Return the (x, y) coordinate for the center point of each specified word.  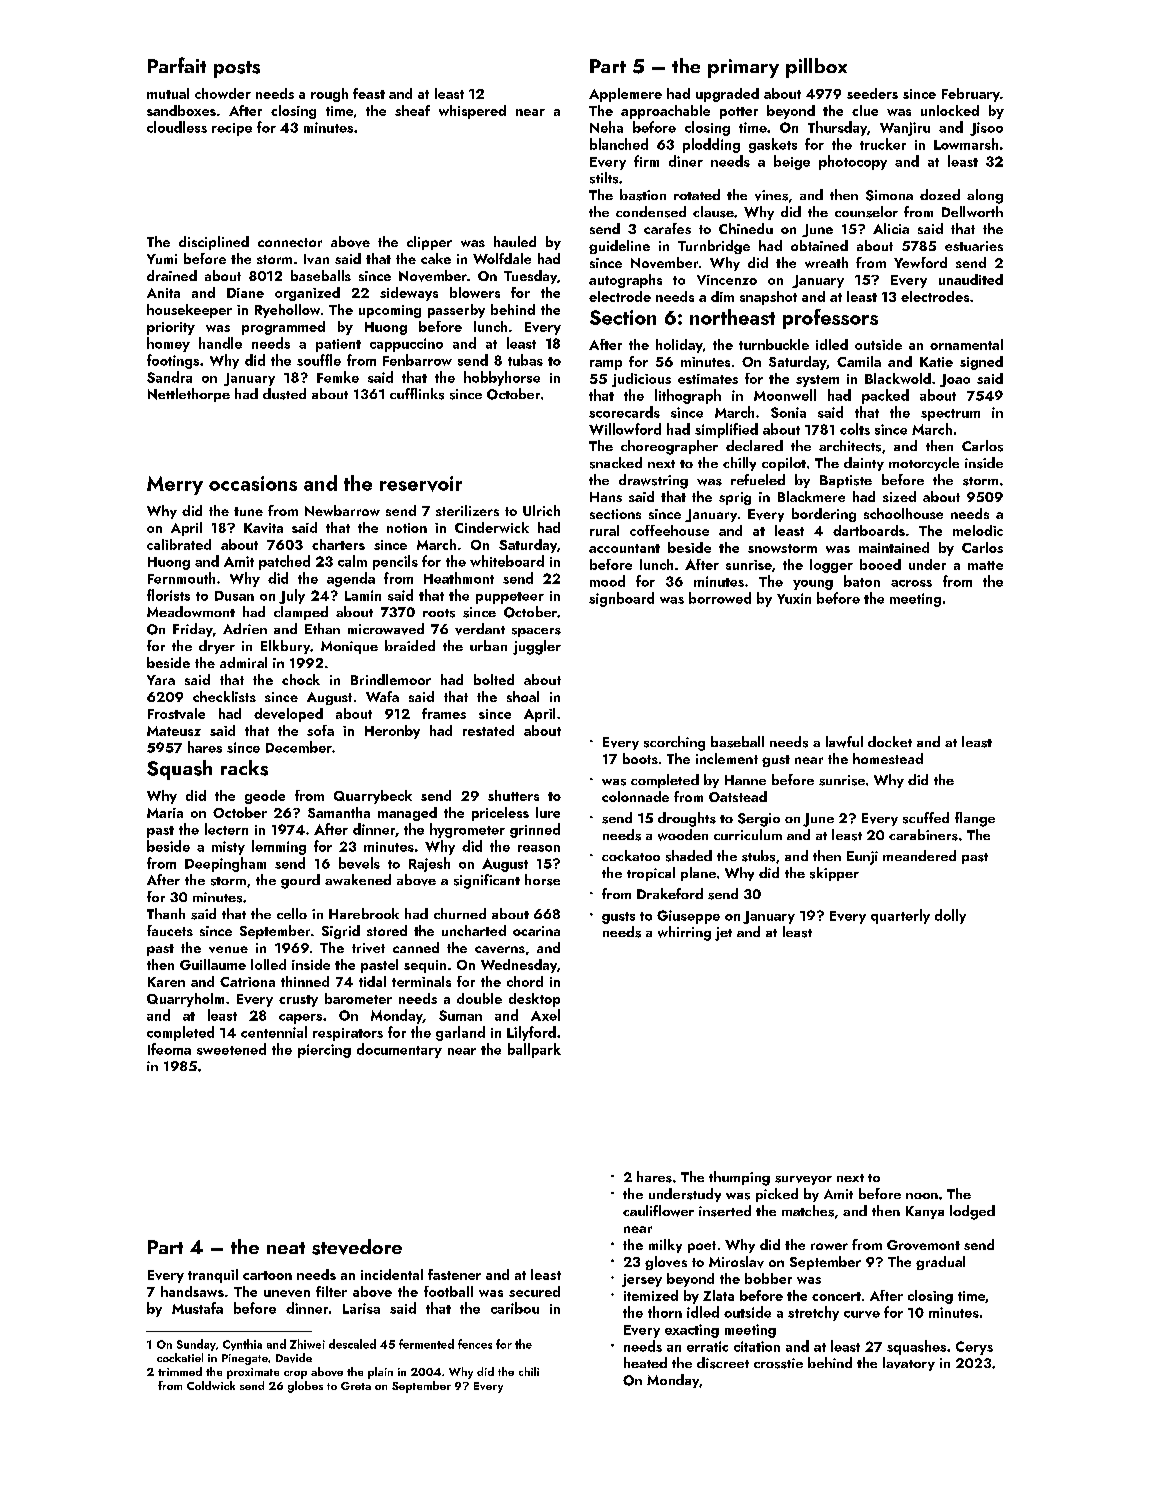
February (971, 95)
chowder (223, 93)
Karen (166, 982)
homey (168, 344)
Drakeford (670, 893)
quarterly (900, 916)
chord (525, 981)
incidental (392, 1274)
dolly (950, 916)
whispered (472, 112)
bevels (359, 863)
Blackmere (811, 496)
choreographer (669, 447)
